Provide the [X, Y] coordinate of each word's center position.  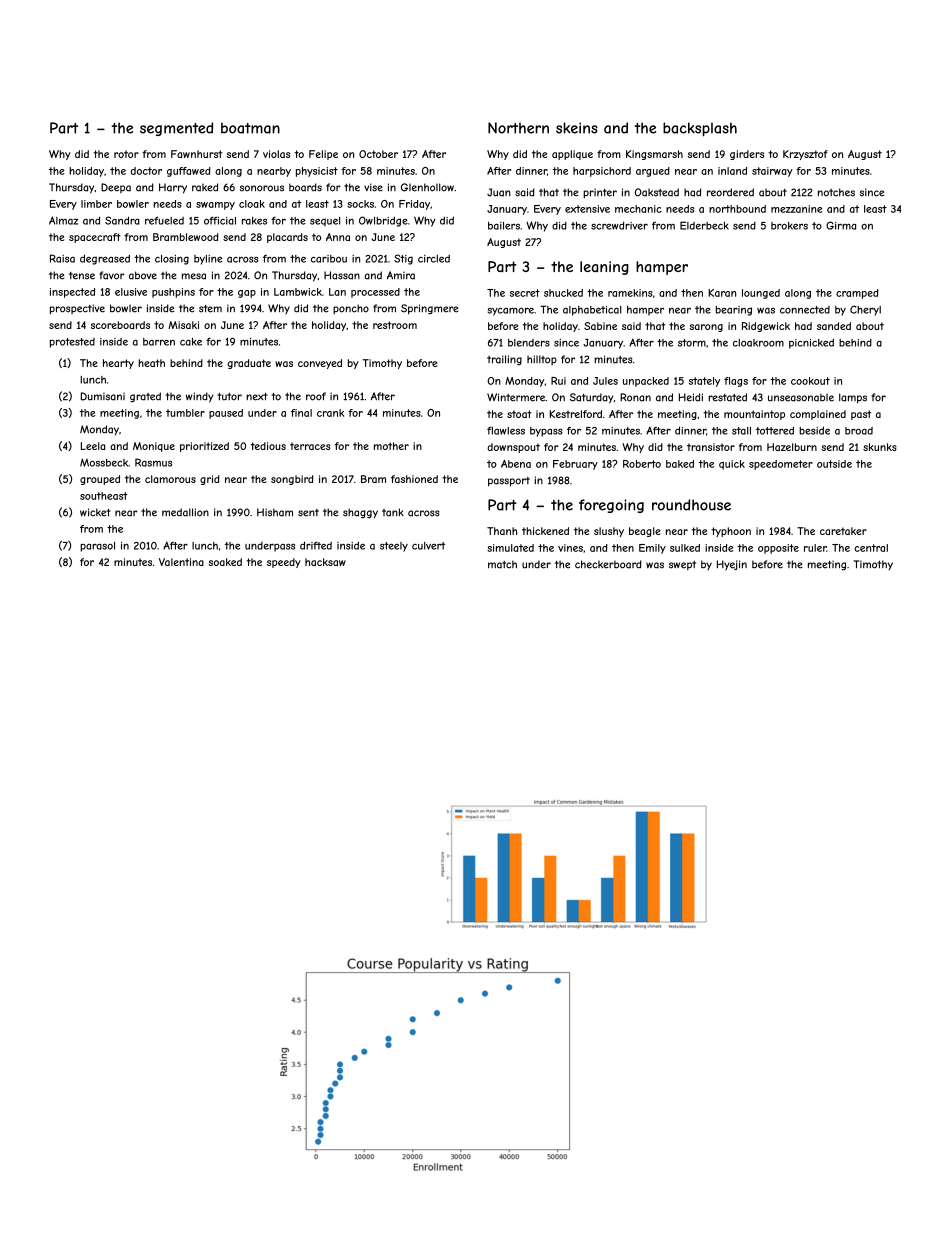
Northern [518, 128]
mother [391, 446]
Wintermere [516, 397]
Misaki [183, 325]
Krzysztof [805, 155]
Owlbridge [383, 221]
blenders [529, 343]
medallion [185, 512]
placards [287, 238]
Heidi [691, 397]
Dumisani [103, 396]
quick [732, 465]
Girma [841, 225]
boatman [250, 128]
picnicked [811, 343]
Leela [93, 446]
